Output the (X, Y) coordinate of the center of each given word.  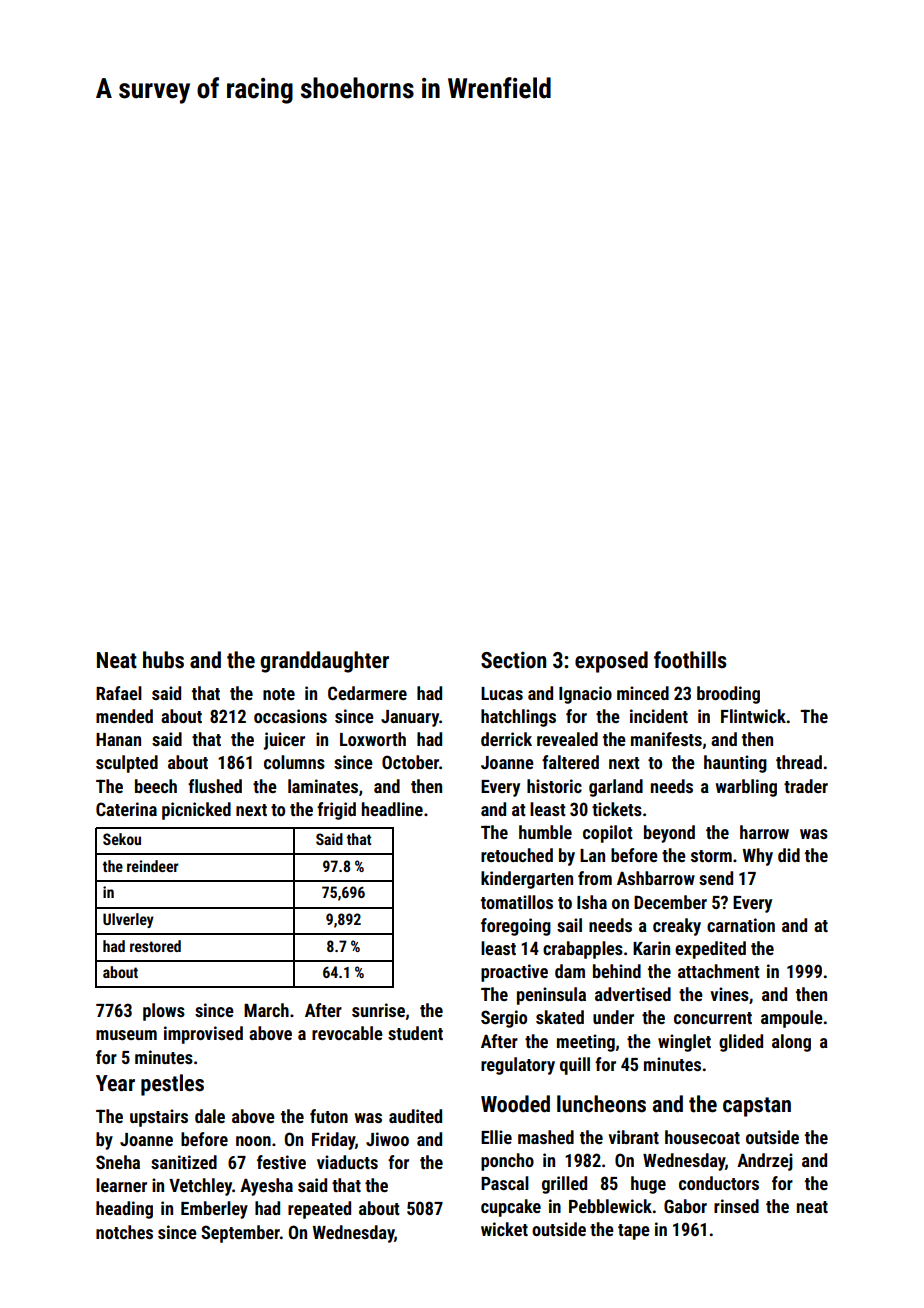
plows (164, 1012)
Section (513, 660)
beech (156, 786)
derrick (506, 739)
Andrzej (765, 1162)
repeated (319, 1210)
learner (121, 1185)
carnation (741, 925)
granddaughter (324, 662)
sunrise (378, 1010)
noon (253, 1141)
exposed (611, 662)
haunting (735, 764)
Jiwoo (387, 1139)
